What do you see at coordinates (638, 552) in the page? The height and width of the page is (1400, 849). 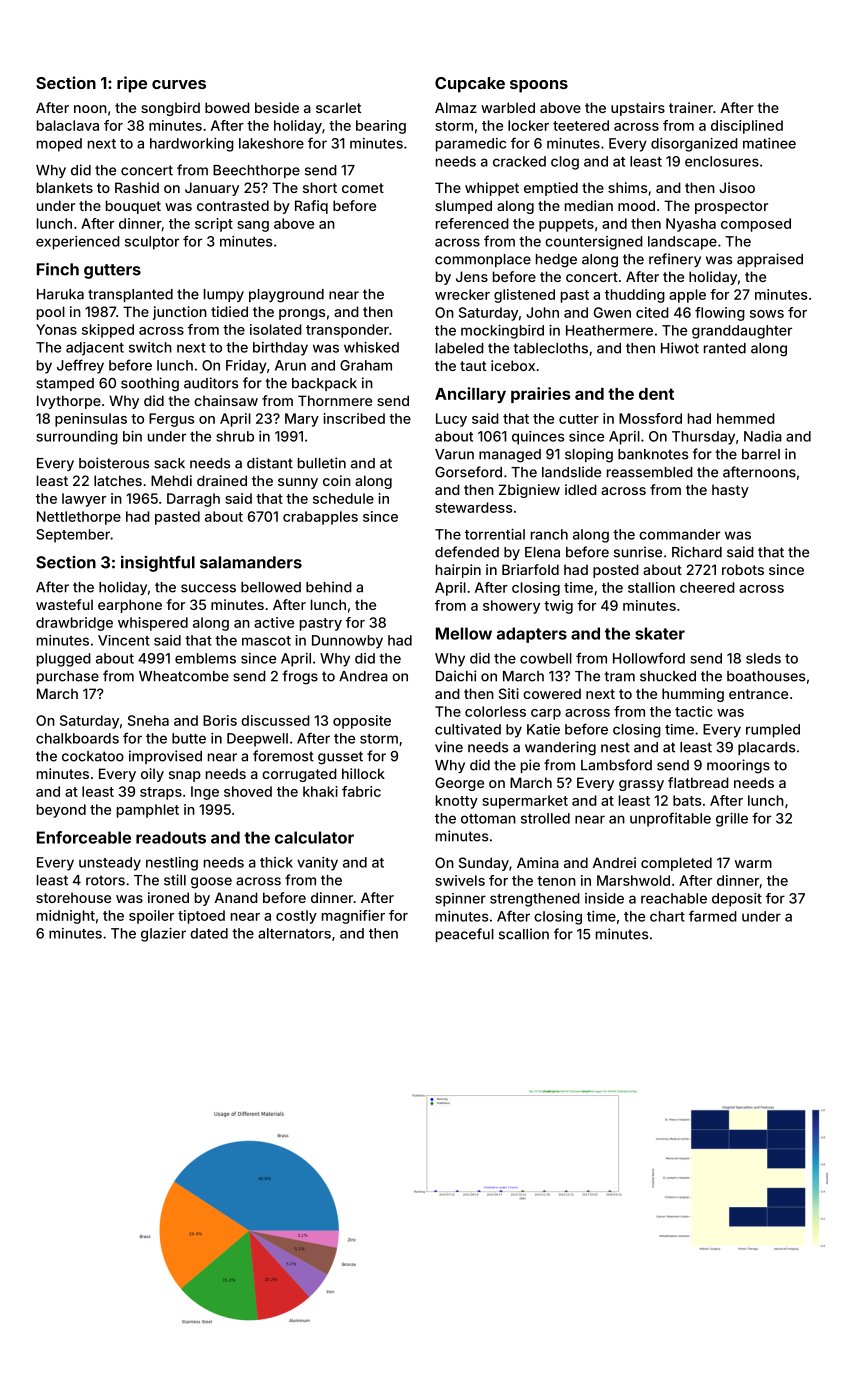 I see `sunrise` at bounding box center [638, 552].
